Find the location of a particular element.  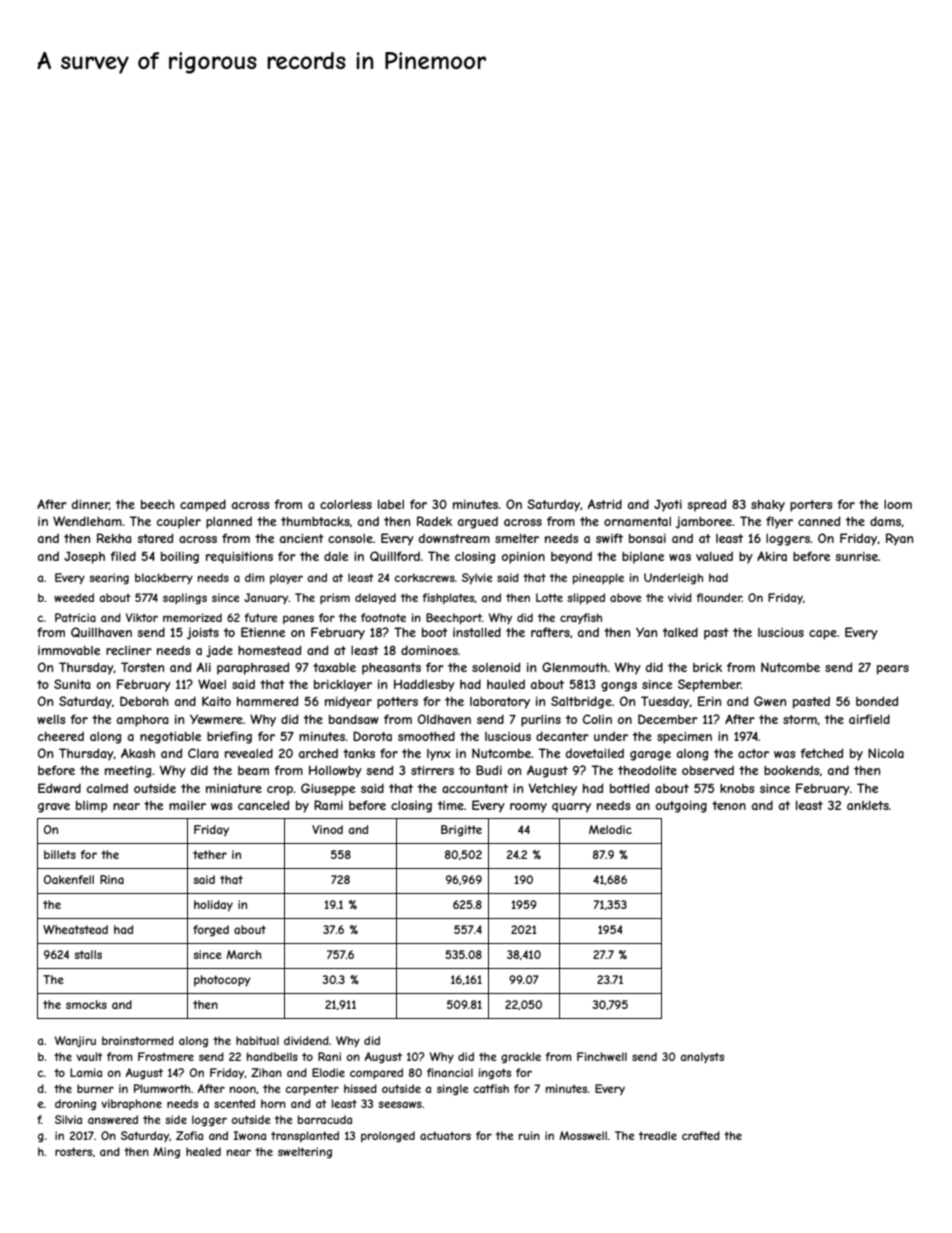

September is located at coordinates (709, 685).
